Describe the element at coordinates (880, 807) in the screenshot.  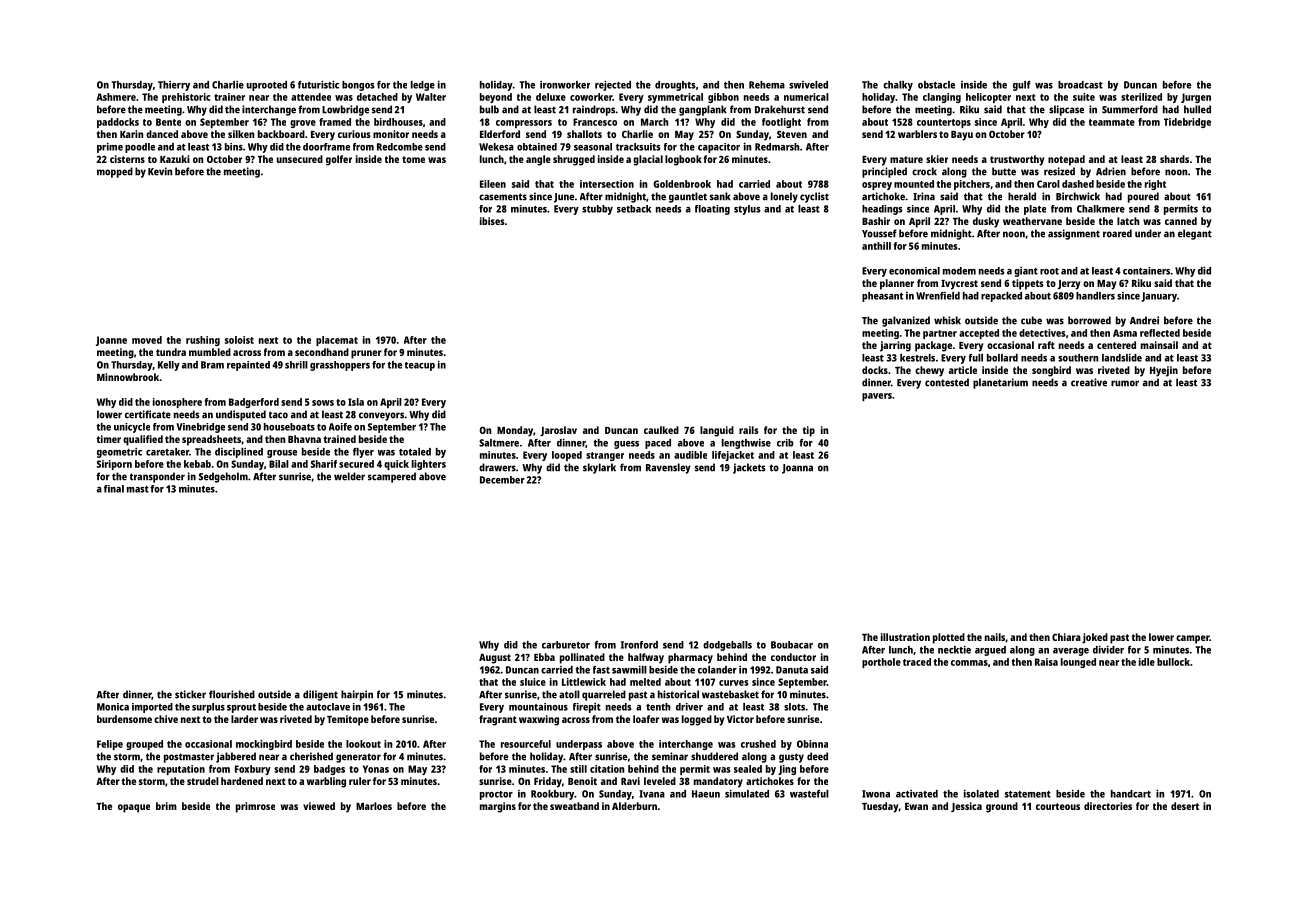
I see `Tuesday` at that location.
